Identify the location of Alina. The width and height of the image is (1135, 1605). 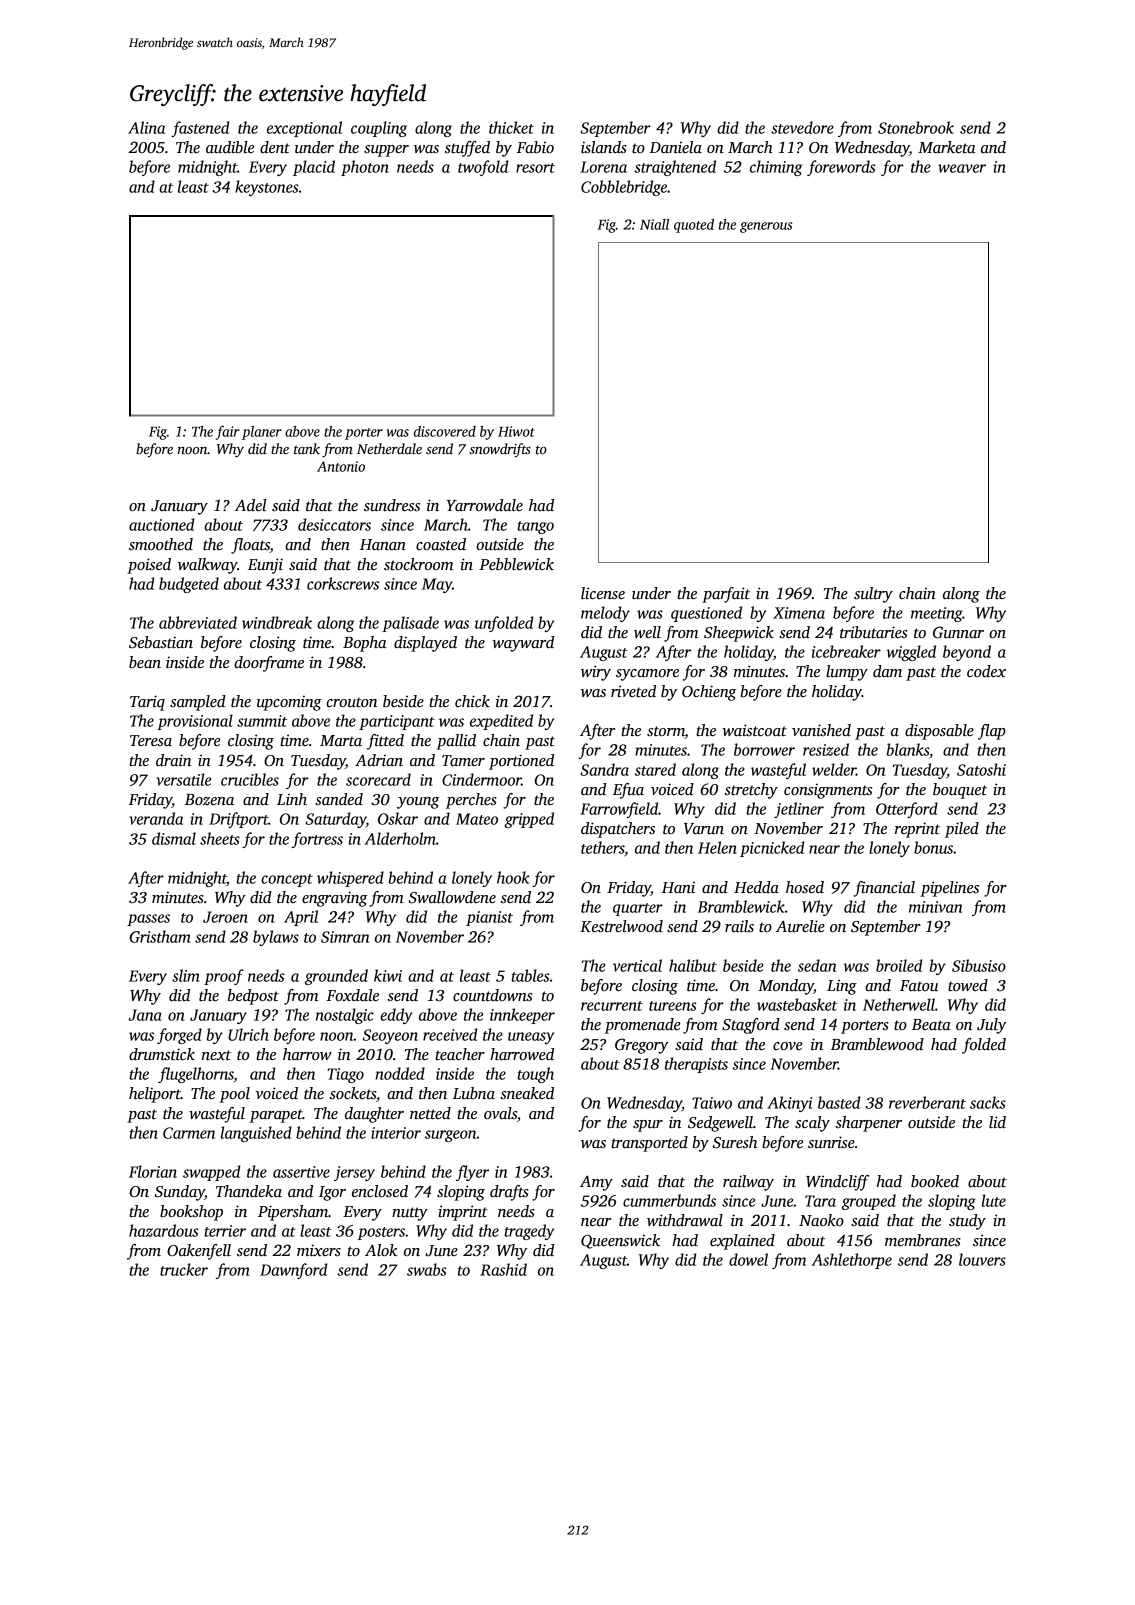
(146, 127).
